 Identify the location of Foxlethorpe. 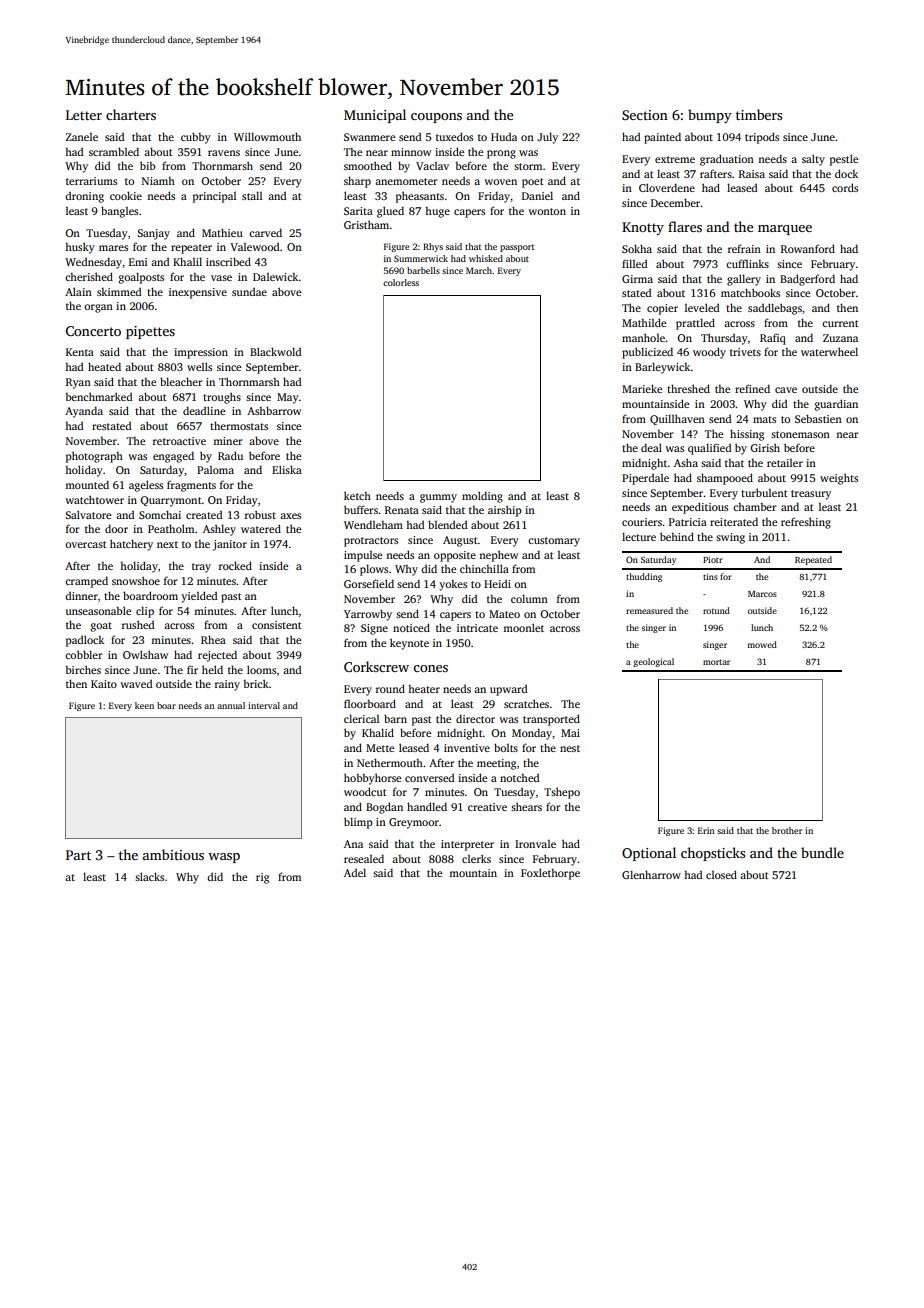
(550, 874).
